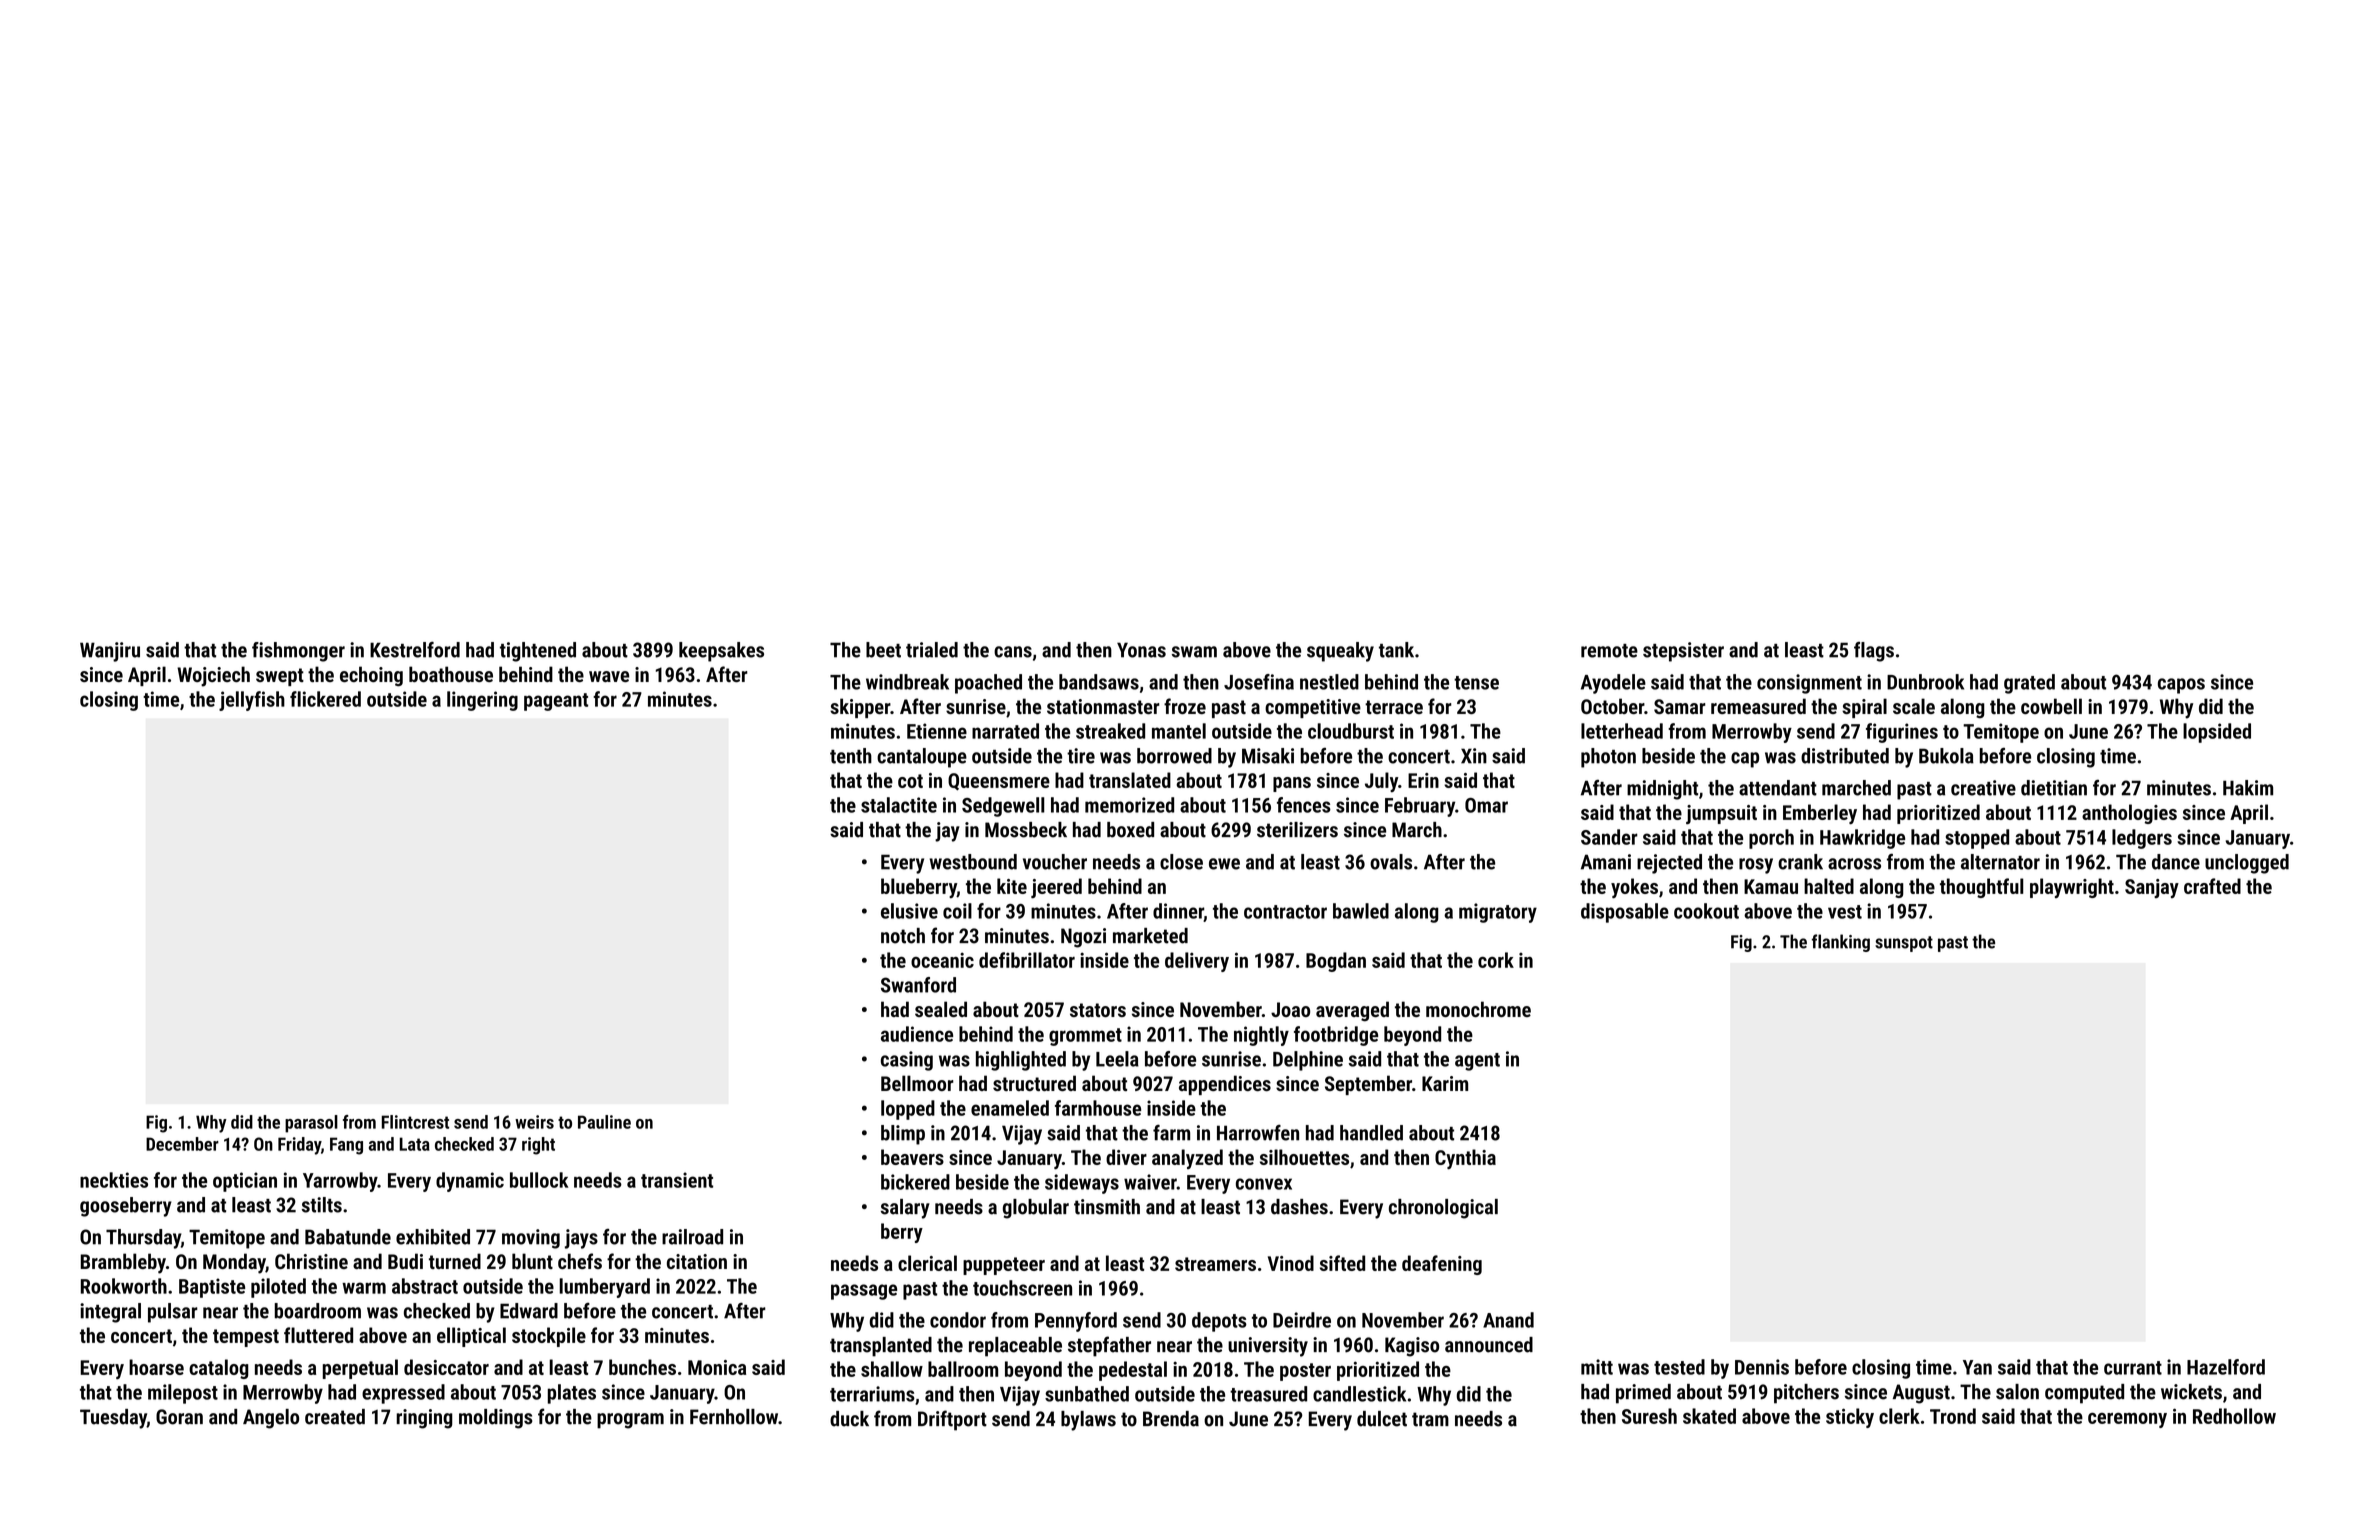 Image resolution: width=2375 pixels, height=1536 pixels. I want to click on weirs, so click(534, 1122).
